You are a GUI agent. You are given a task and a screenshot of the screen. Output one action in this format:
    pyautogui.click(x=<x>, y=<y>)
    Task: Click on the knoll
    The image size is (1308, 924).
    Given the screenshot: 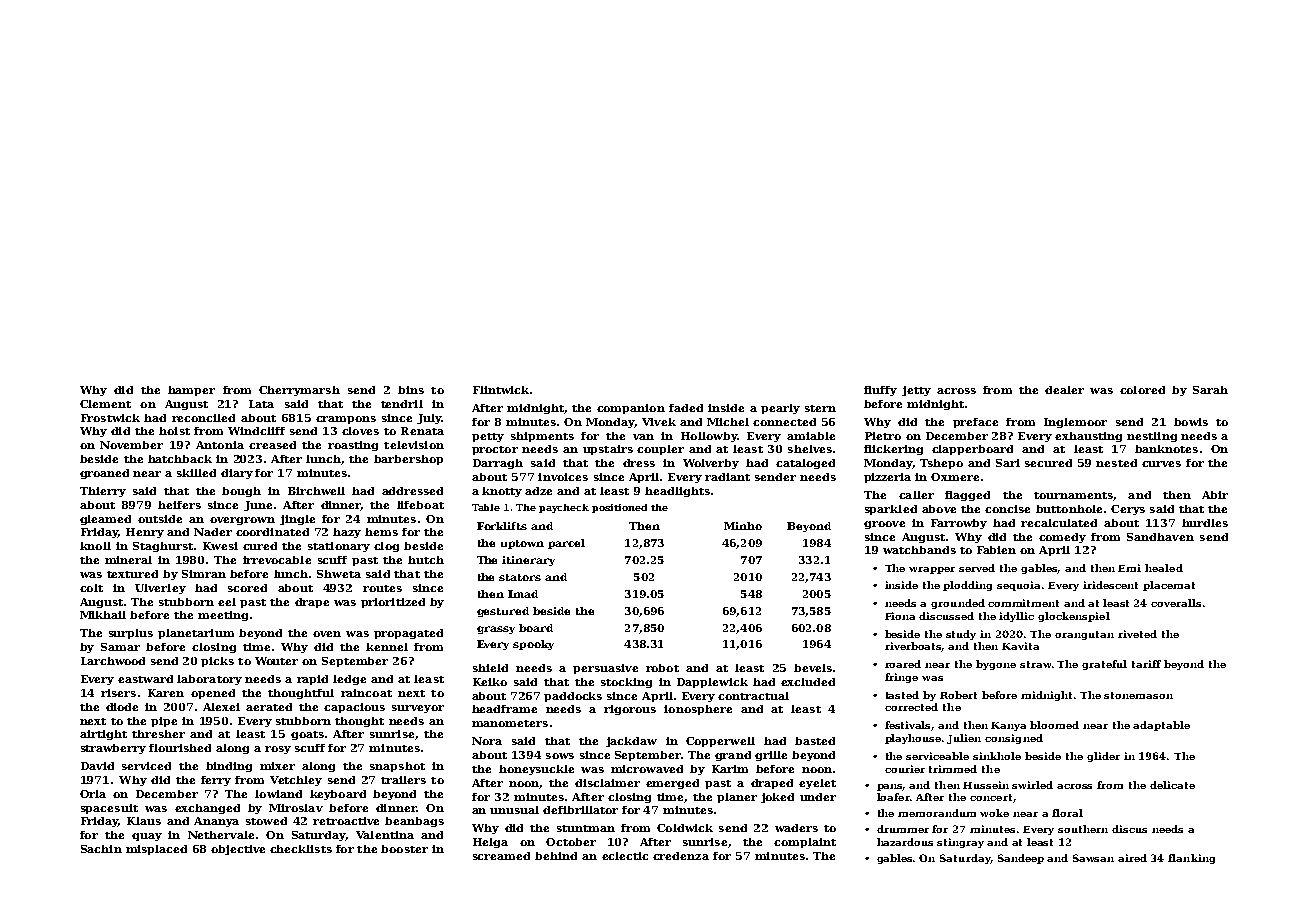 What is the action you would take?
    pyautogui.click(x=95, y=546)
